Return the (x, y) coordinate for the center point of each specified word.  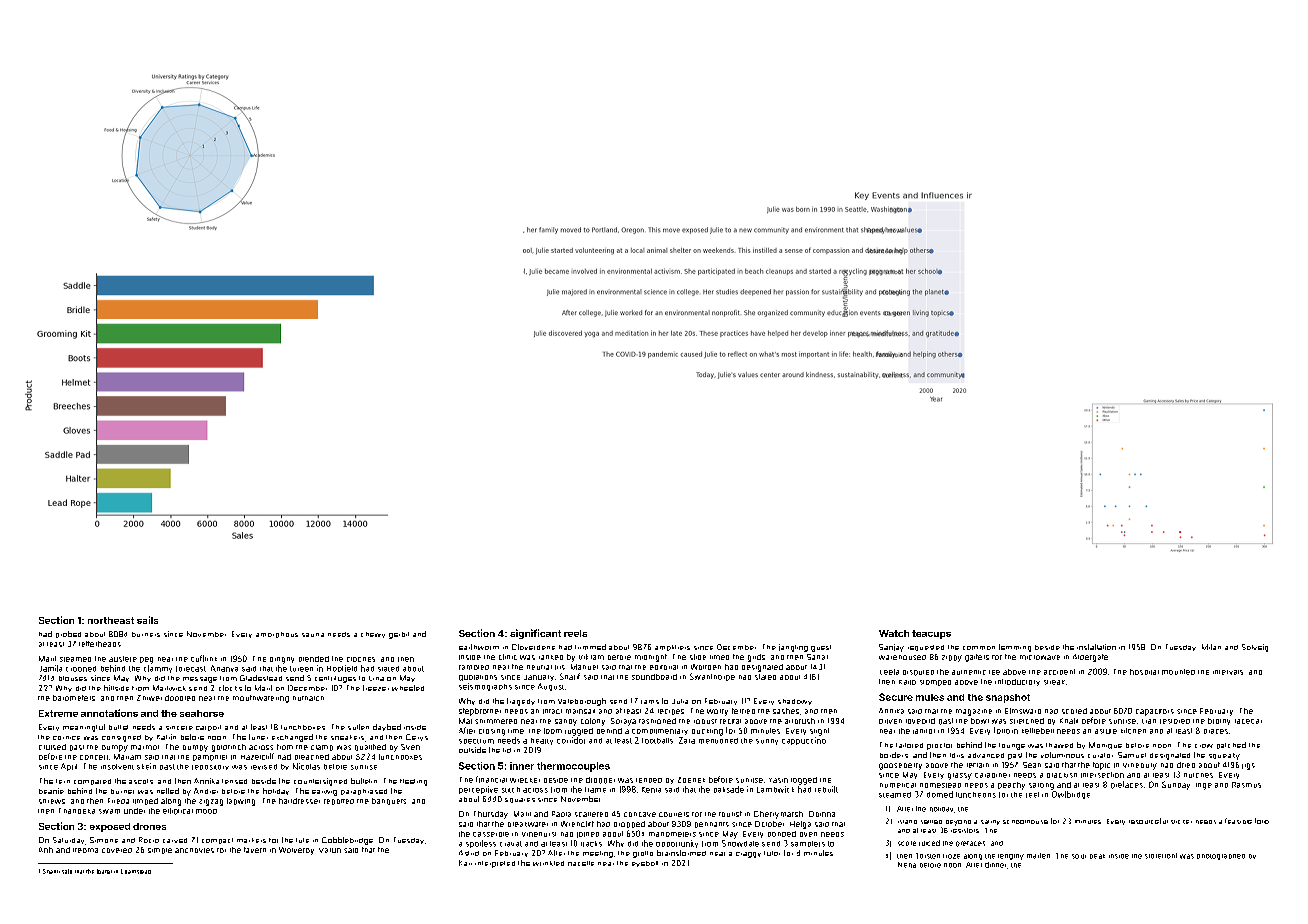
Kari (465, 863)
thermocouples (573, 767)
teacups (931, 634)
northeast (111, 620)
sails (147, 620)
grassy (960, 776)
